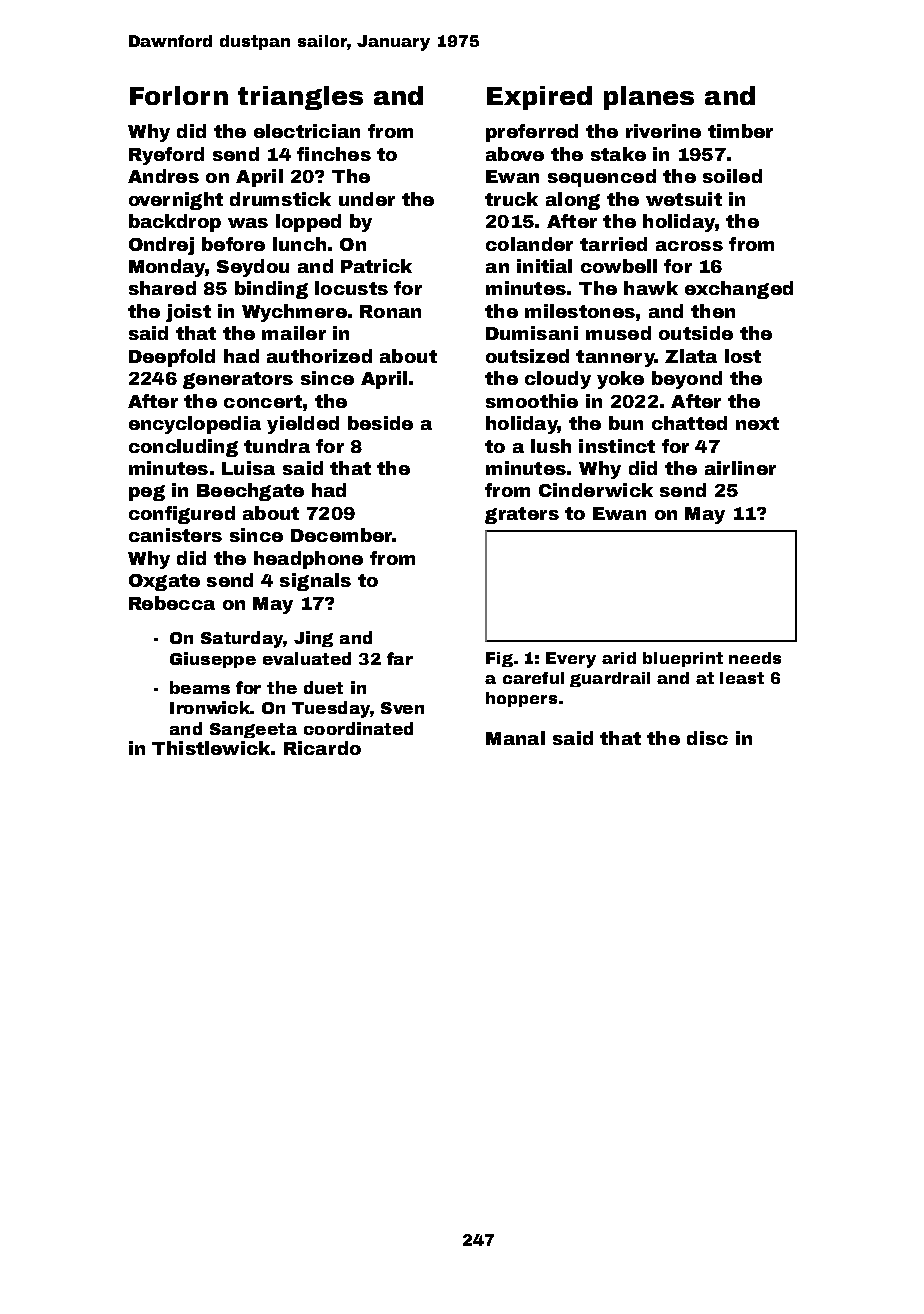 This screenshot has height=1314, width=924. What do you see at coordinates (147, 493) in the screenshot?
I see `peg` at bounding box center [147, 493].
